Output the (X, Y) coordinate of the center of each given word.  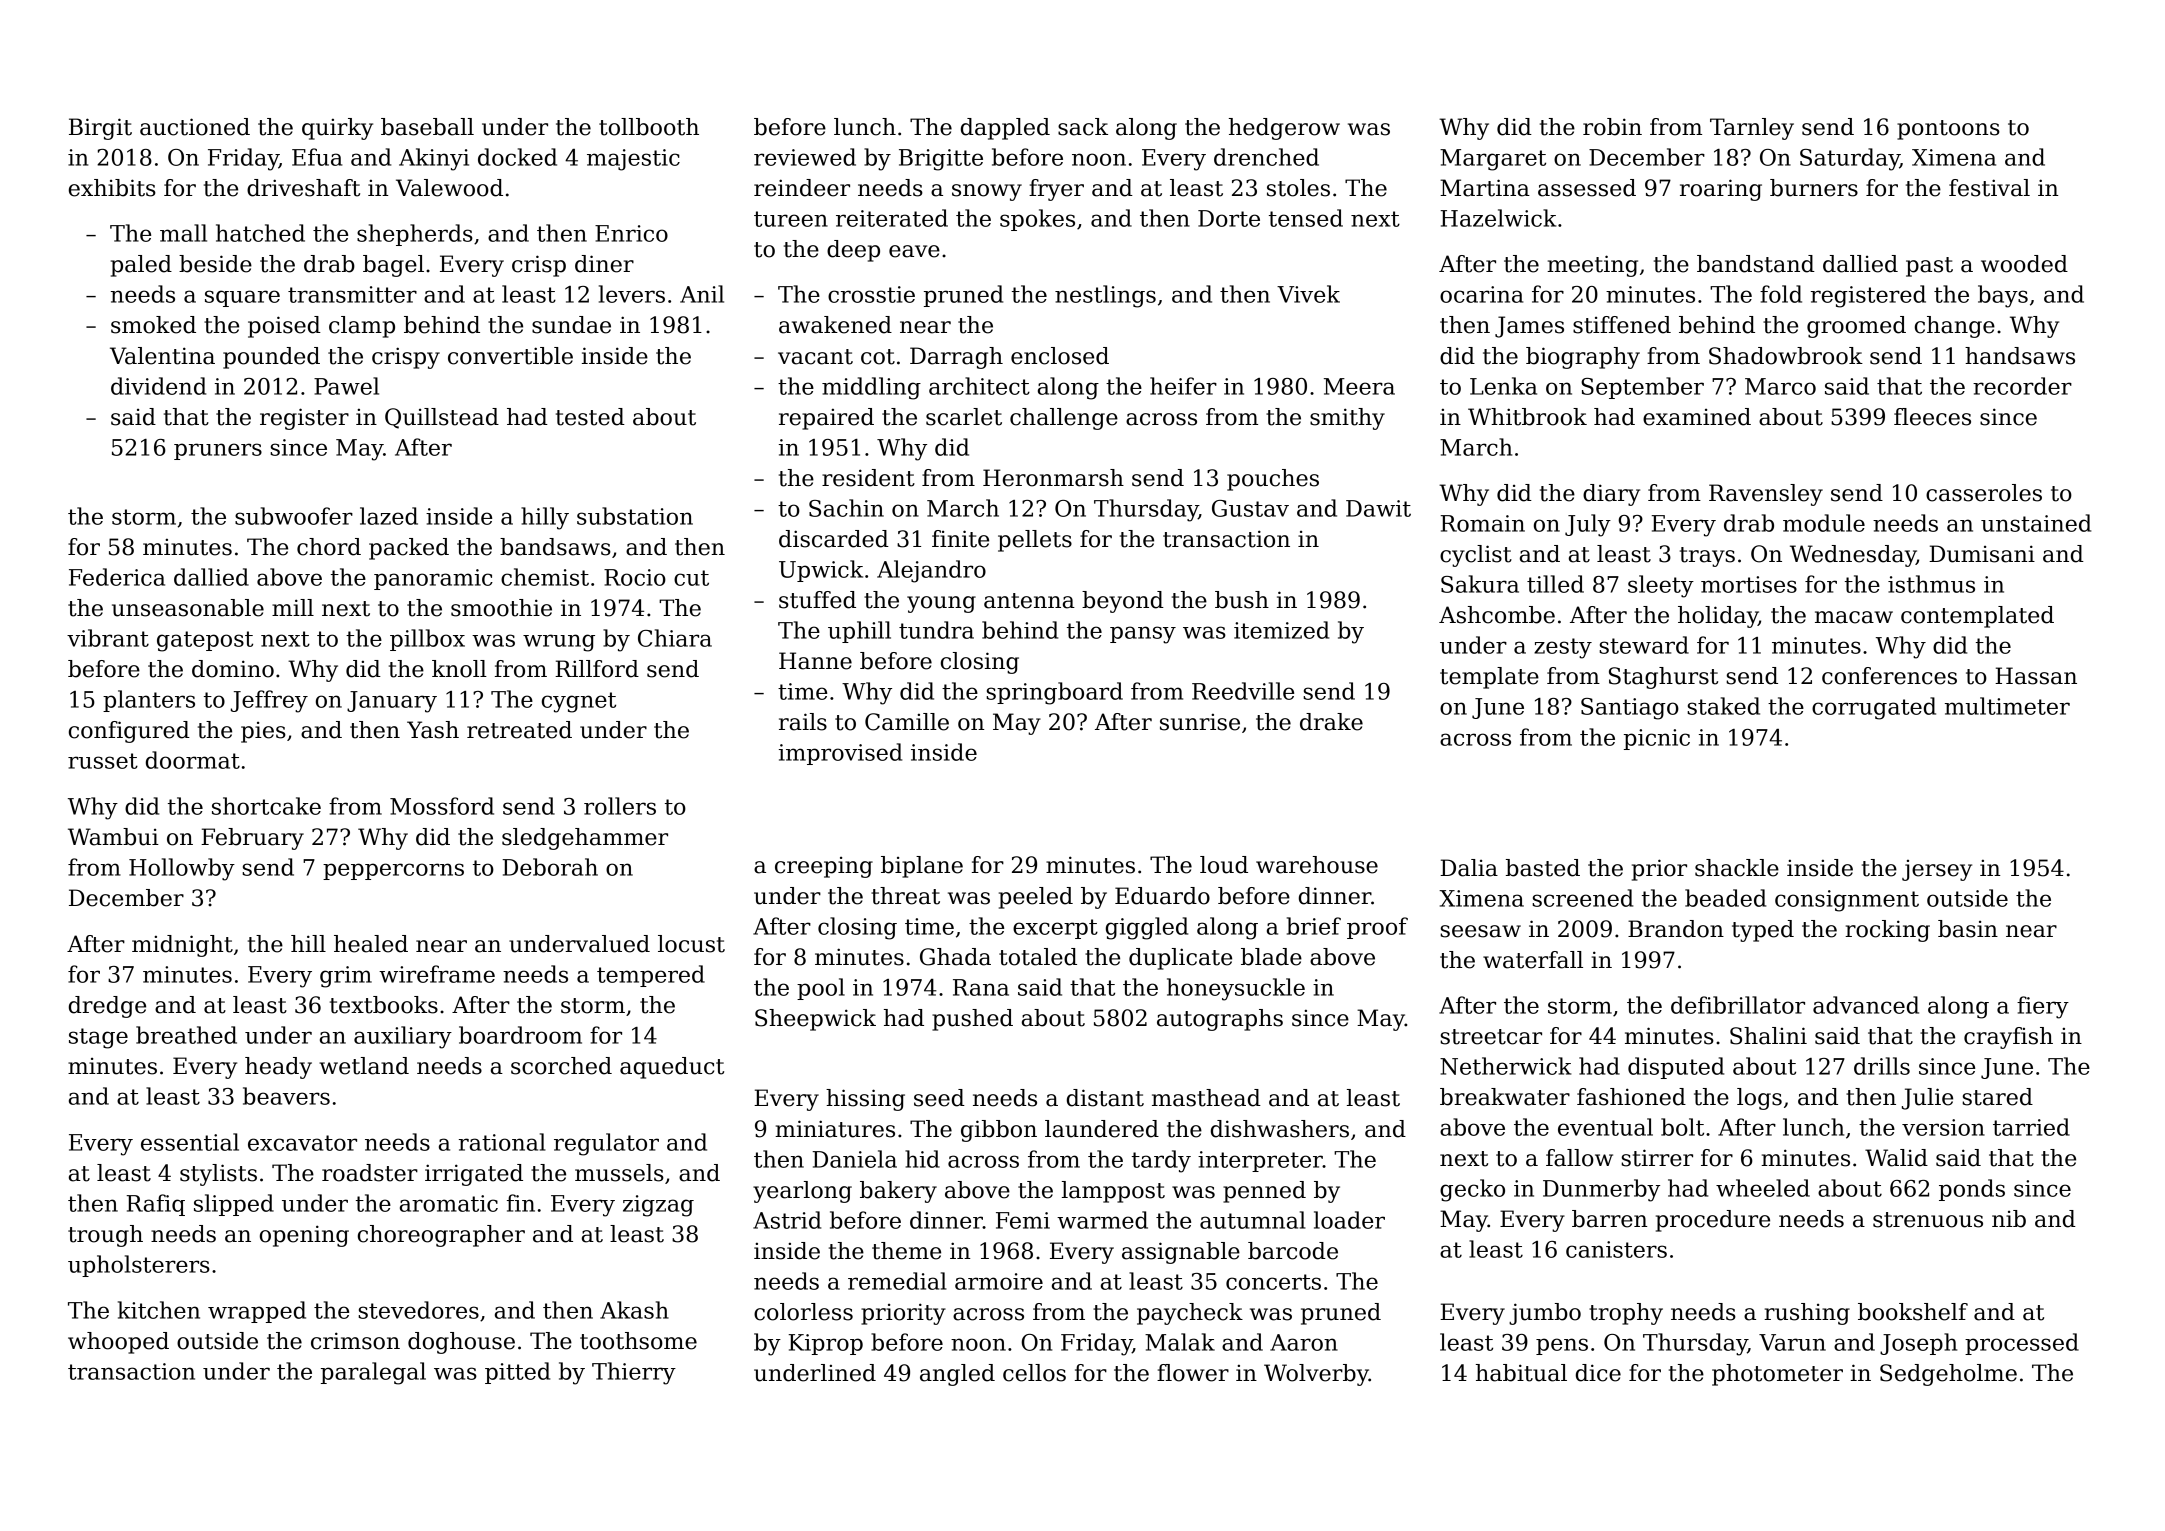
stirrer (1657, 1158)
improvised (840, 754)
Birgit (100, 129)
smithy (1347, 419)
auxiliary (403, 1037)
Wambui (113, 837)
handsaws (2020, 356)
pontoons (1948, 130)
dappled (1005, 129)
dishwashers (1280, 1129)
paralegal (373, 1373)
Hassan (2036, 676)
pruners (218, 451)
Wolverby (1316, 1375)
